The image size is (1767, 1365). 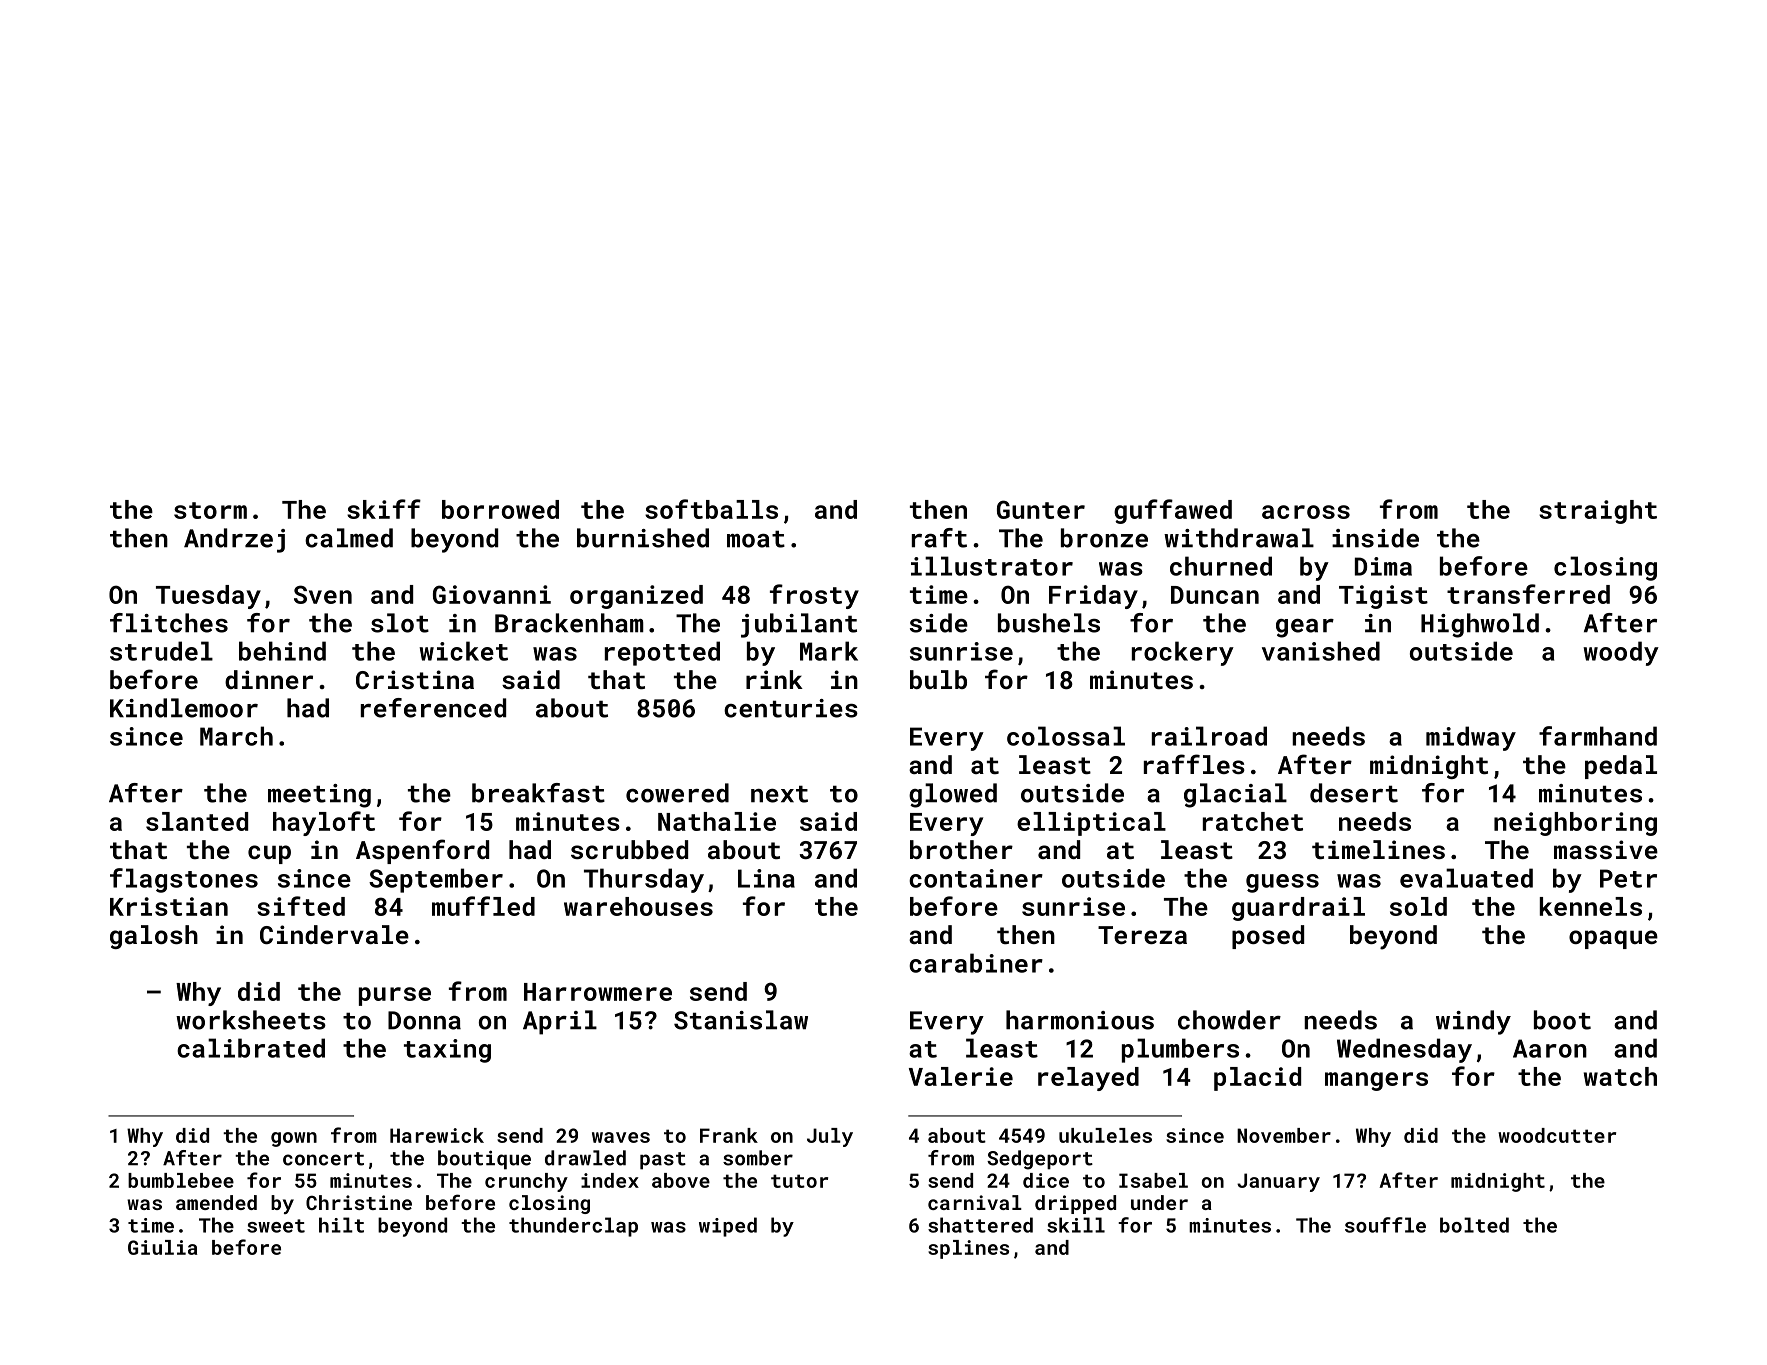 What do you see at coordinates (269, 679) in the page?
I see `dinner` at bounding box center [269, 679].
